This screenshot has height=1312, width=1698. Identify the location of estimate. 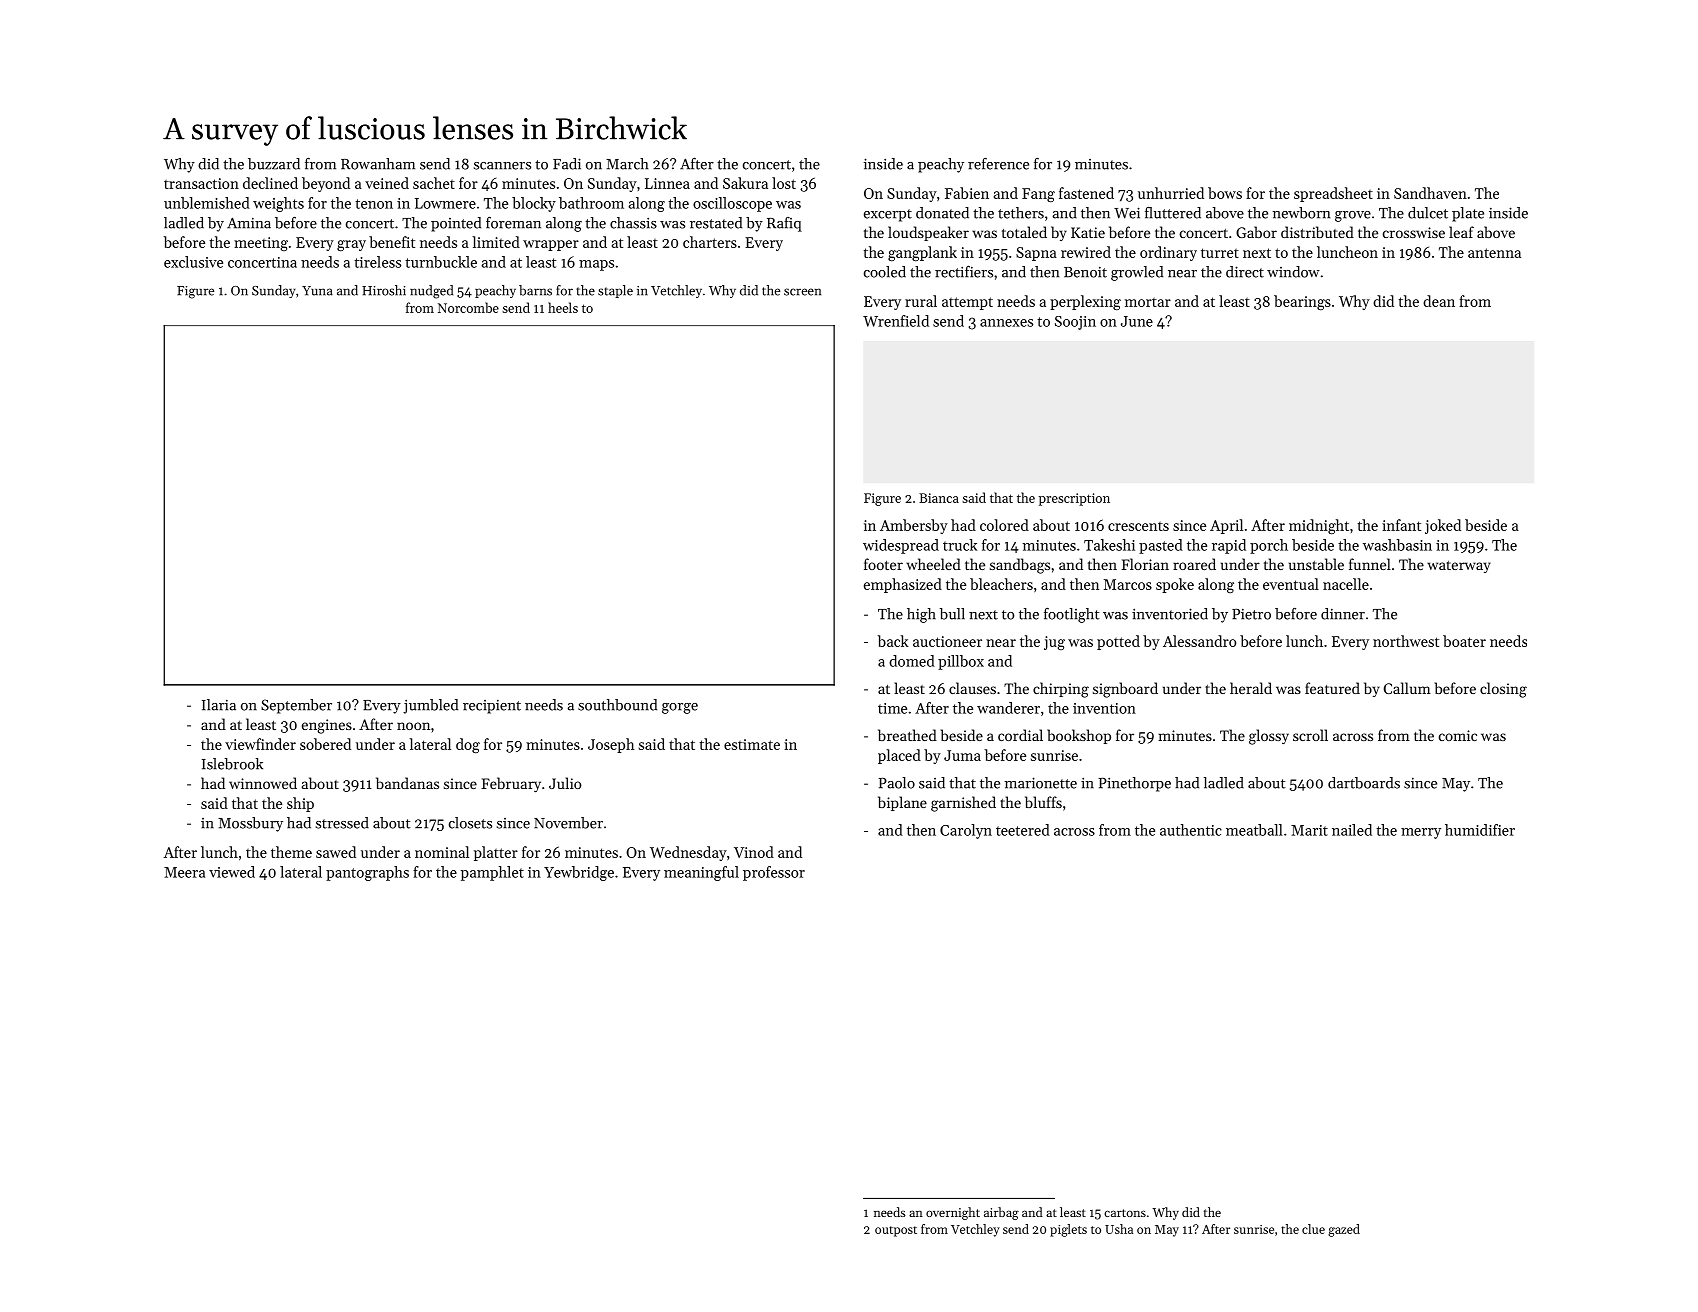
(752, 744).
